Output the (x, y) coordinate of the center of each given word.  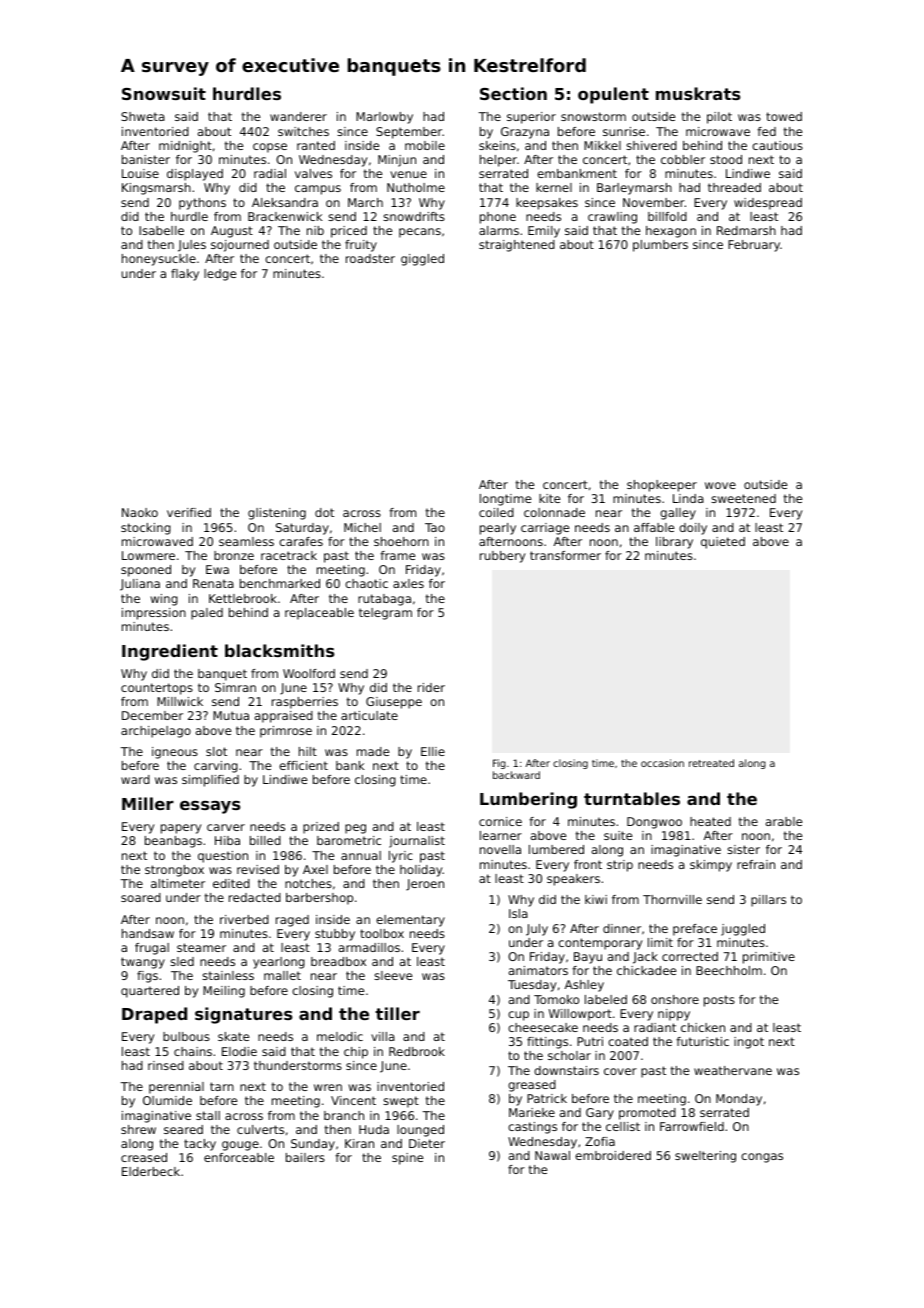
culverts (260, 1129)
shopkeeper (662, 486)
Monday (739, 1100)
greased (532, 1086)
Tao (435, 527)
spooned (146, 571)
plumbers (660, 246)
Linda (688, 498)
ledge (220, 275)
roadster (370, 258)
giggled (422, 260)
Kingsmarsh (156, 189)
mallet (282, 975)
